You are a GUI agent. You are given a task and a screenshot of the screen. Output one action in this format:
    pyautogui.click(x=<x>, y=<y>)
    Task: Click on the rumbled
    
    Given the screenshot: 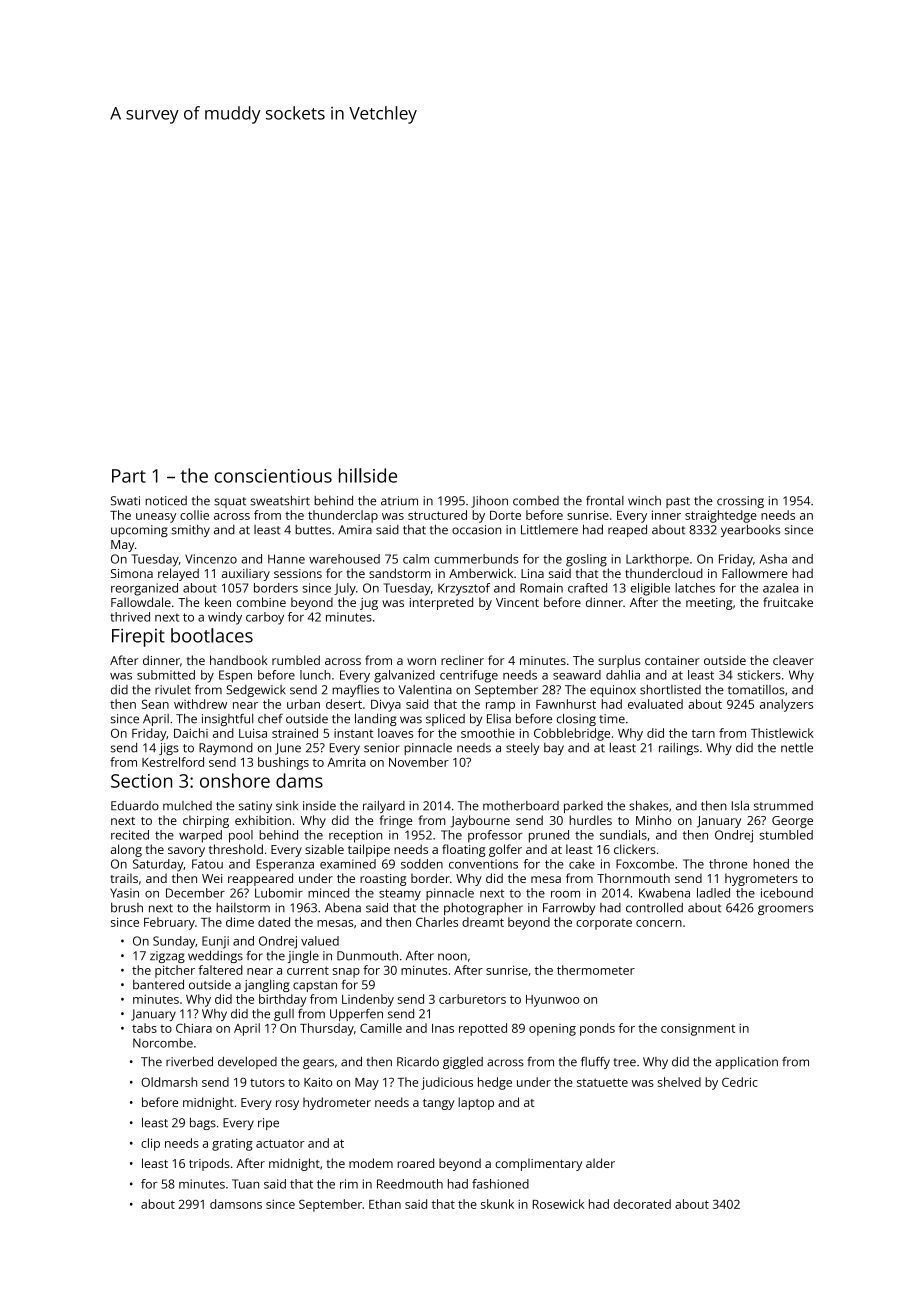 What is the action you would take?
    pyautogui.click(x=296, y=660)
